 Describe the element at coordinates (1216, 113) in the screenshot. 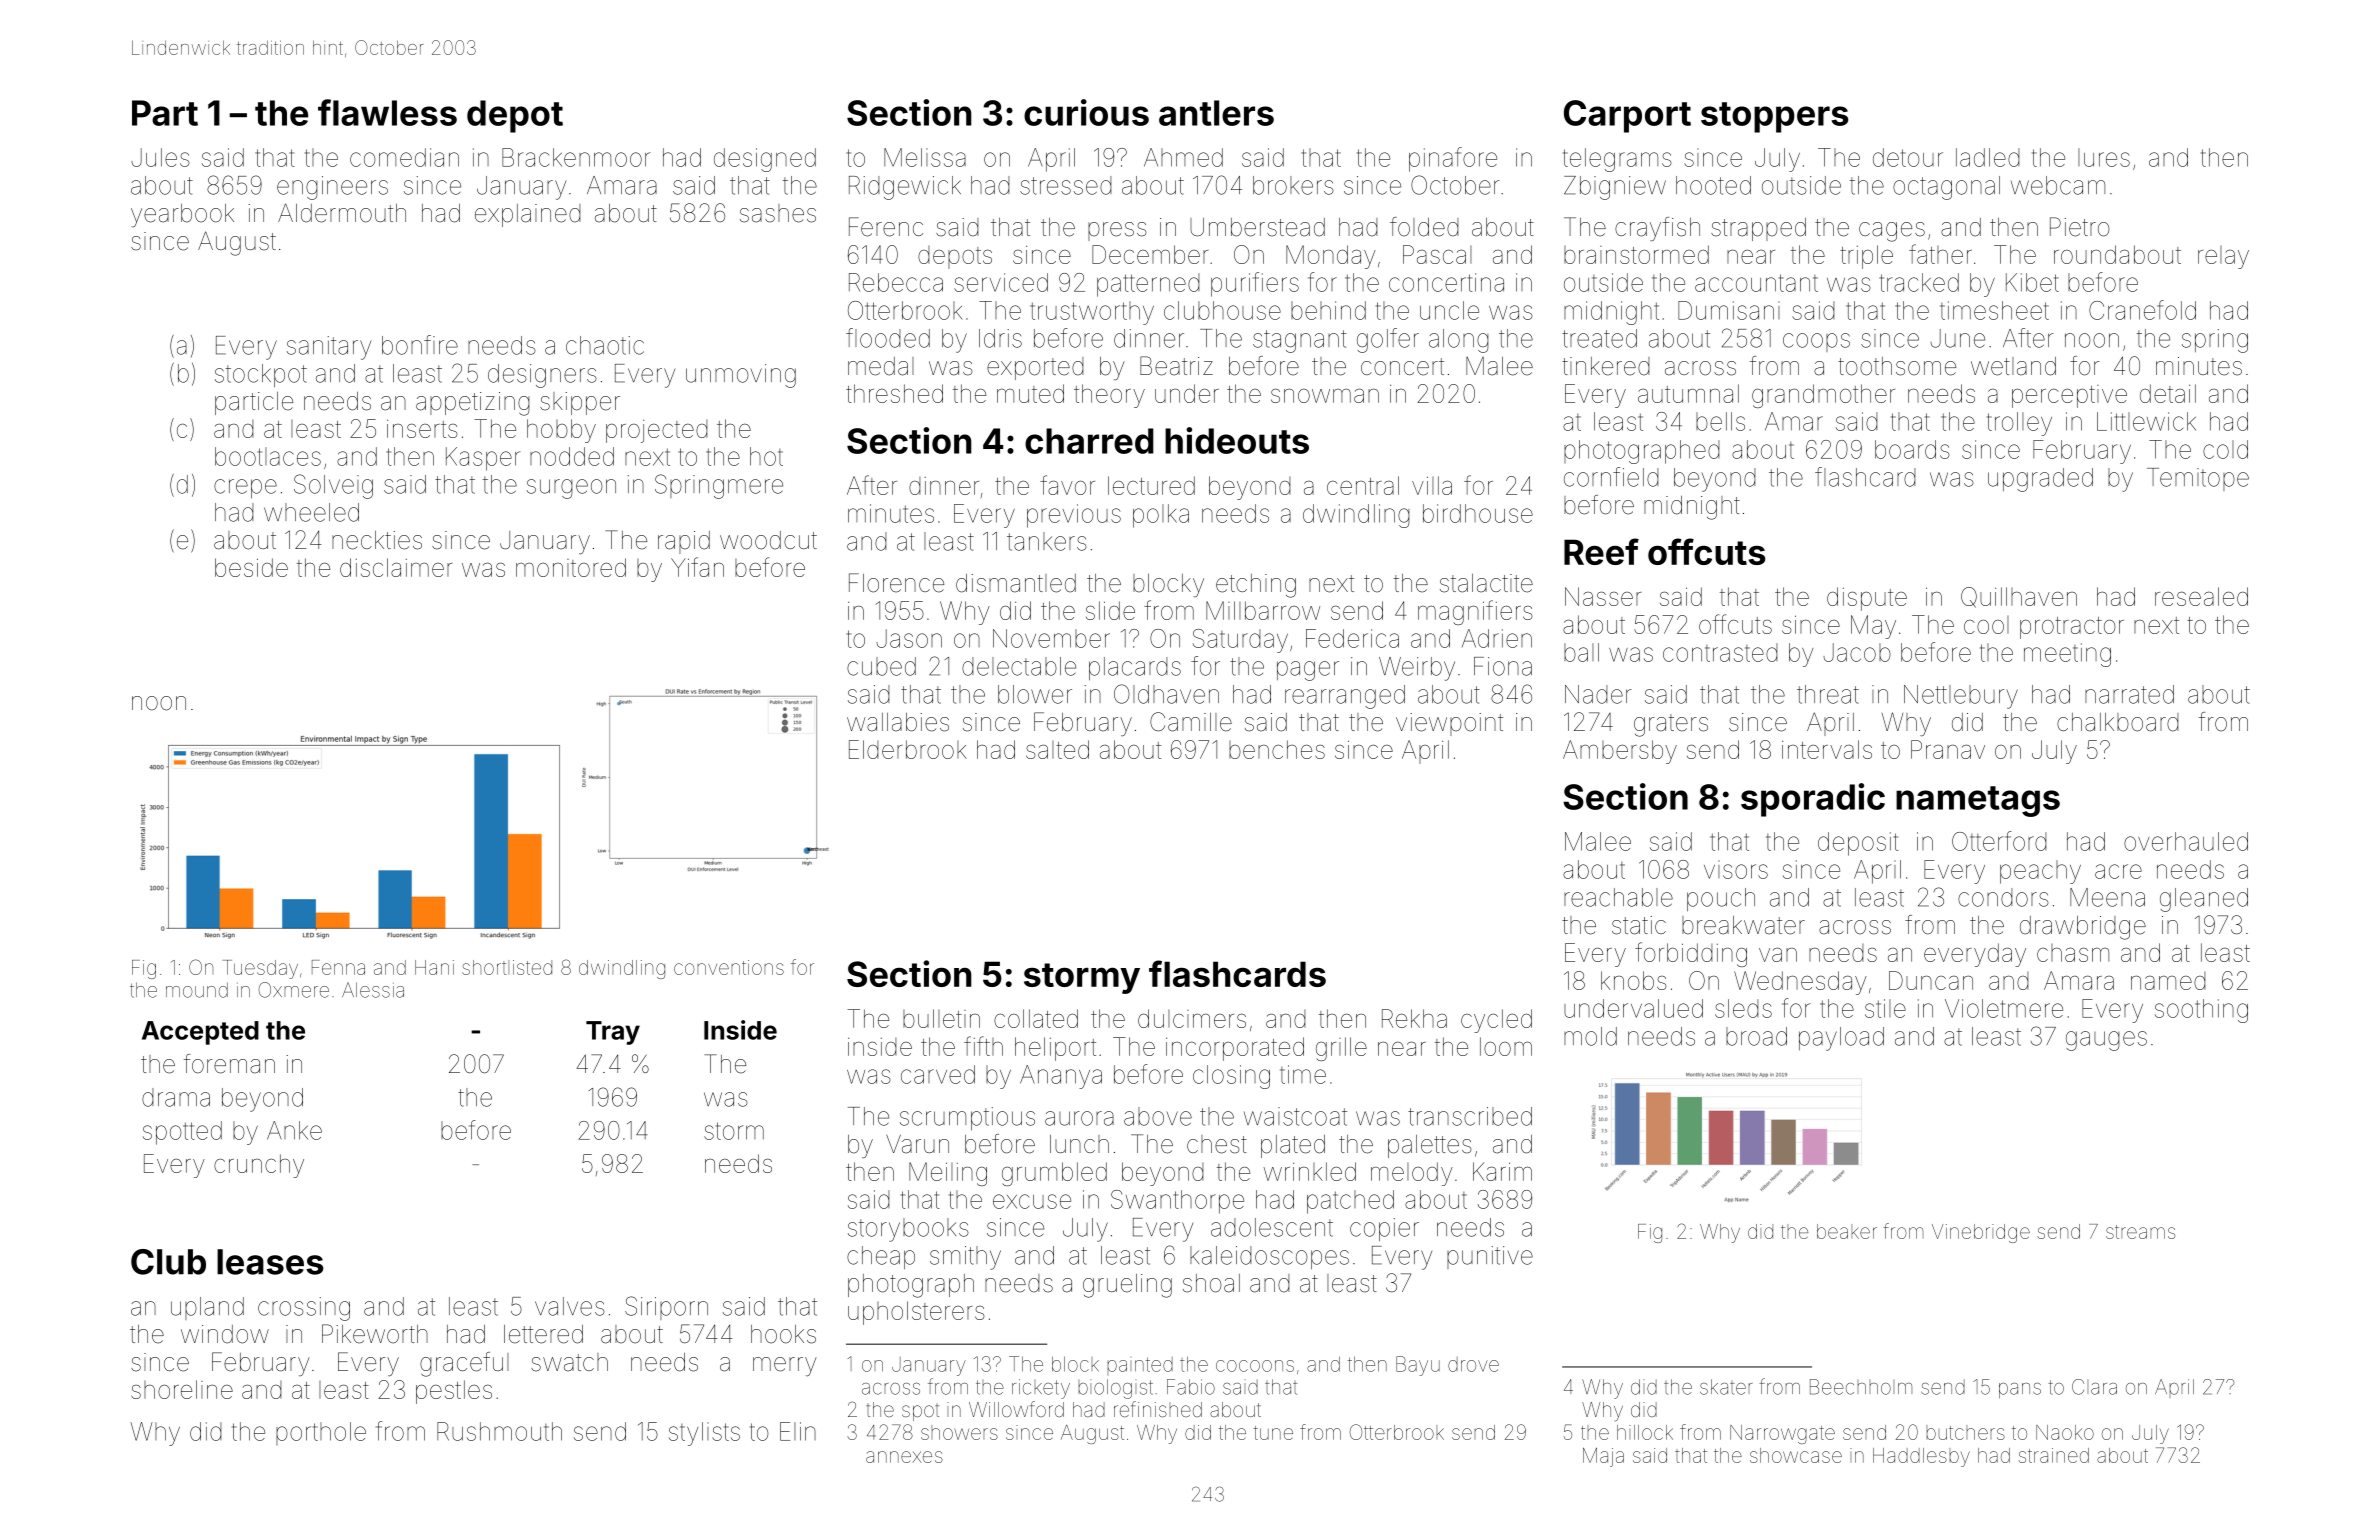

I see `antlers` at that location.
